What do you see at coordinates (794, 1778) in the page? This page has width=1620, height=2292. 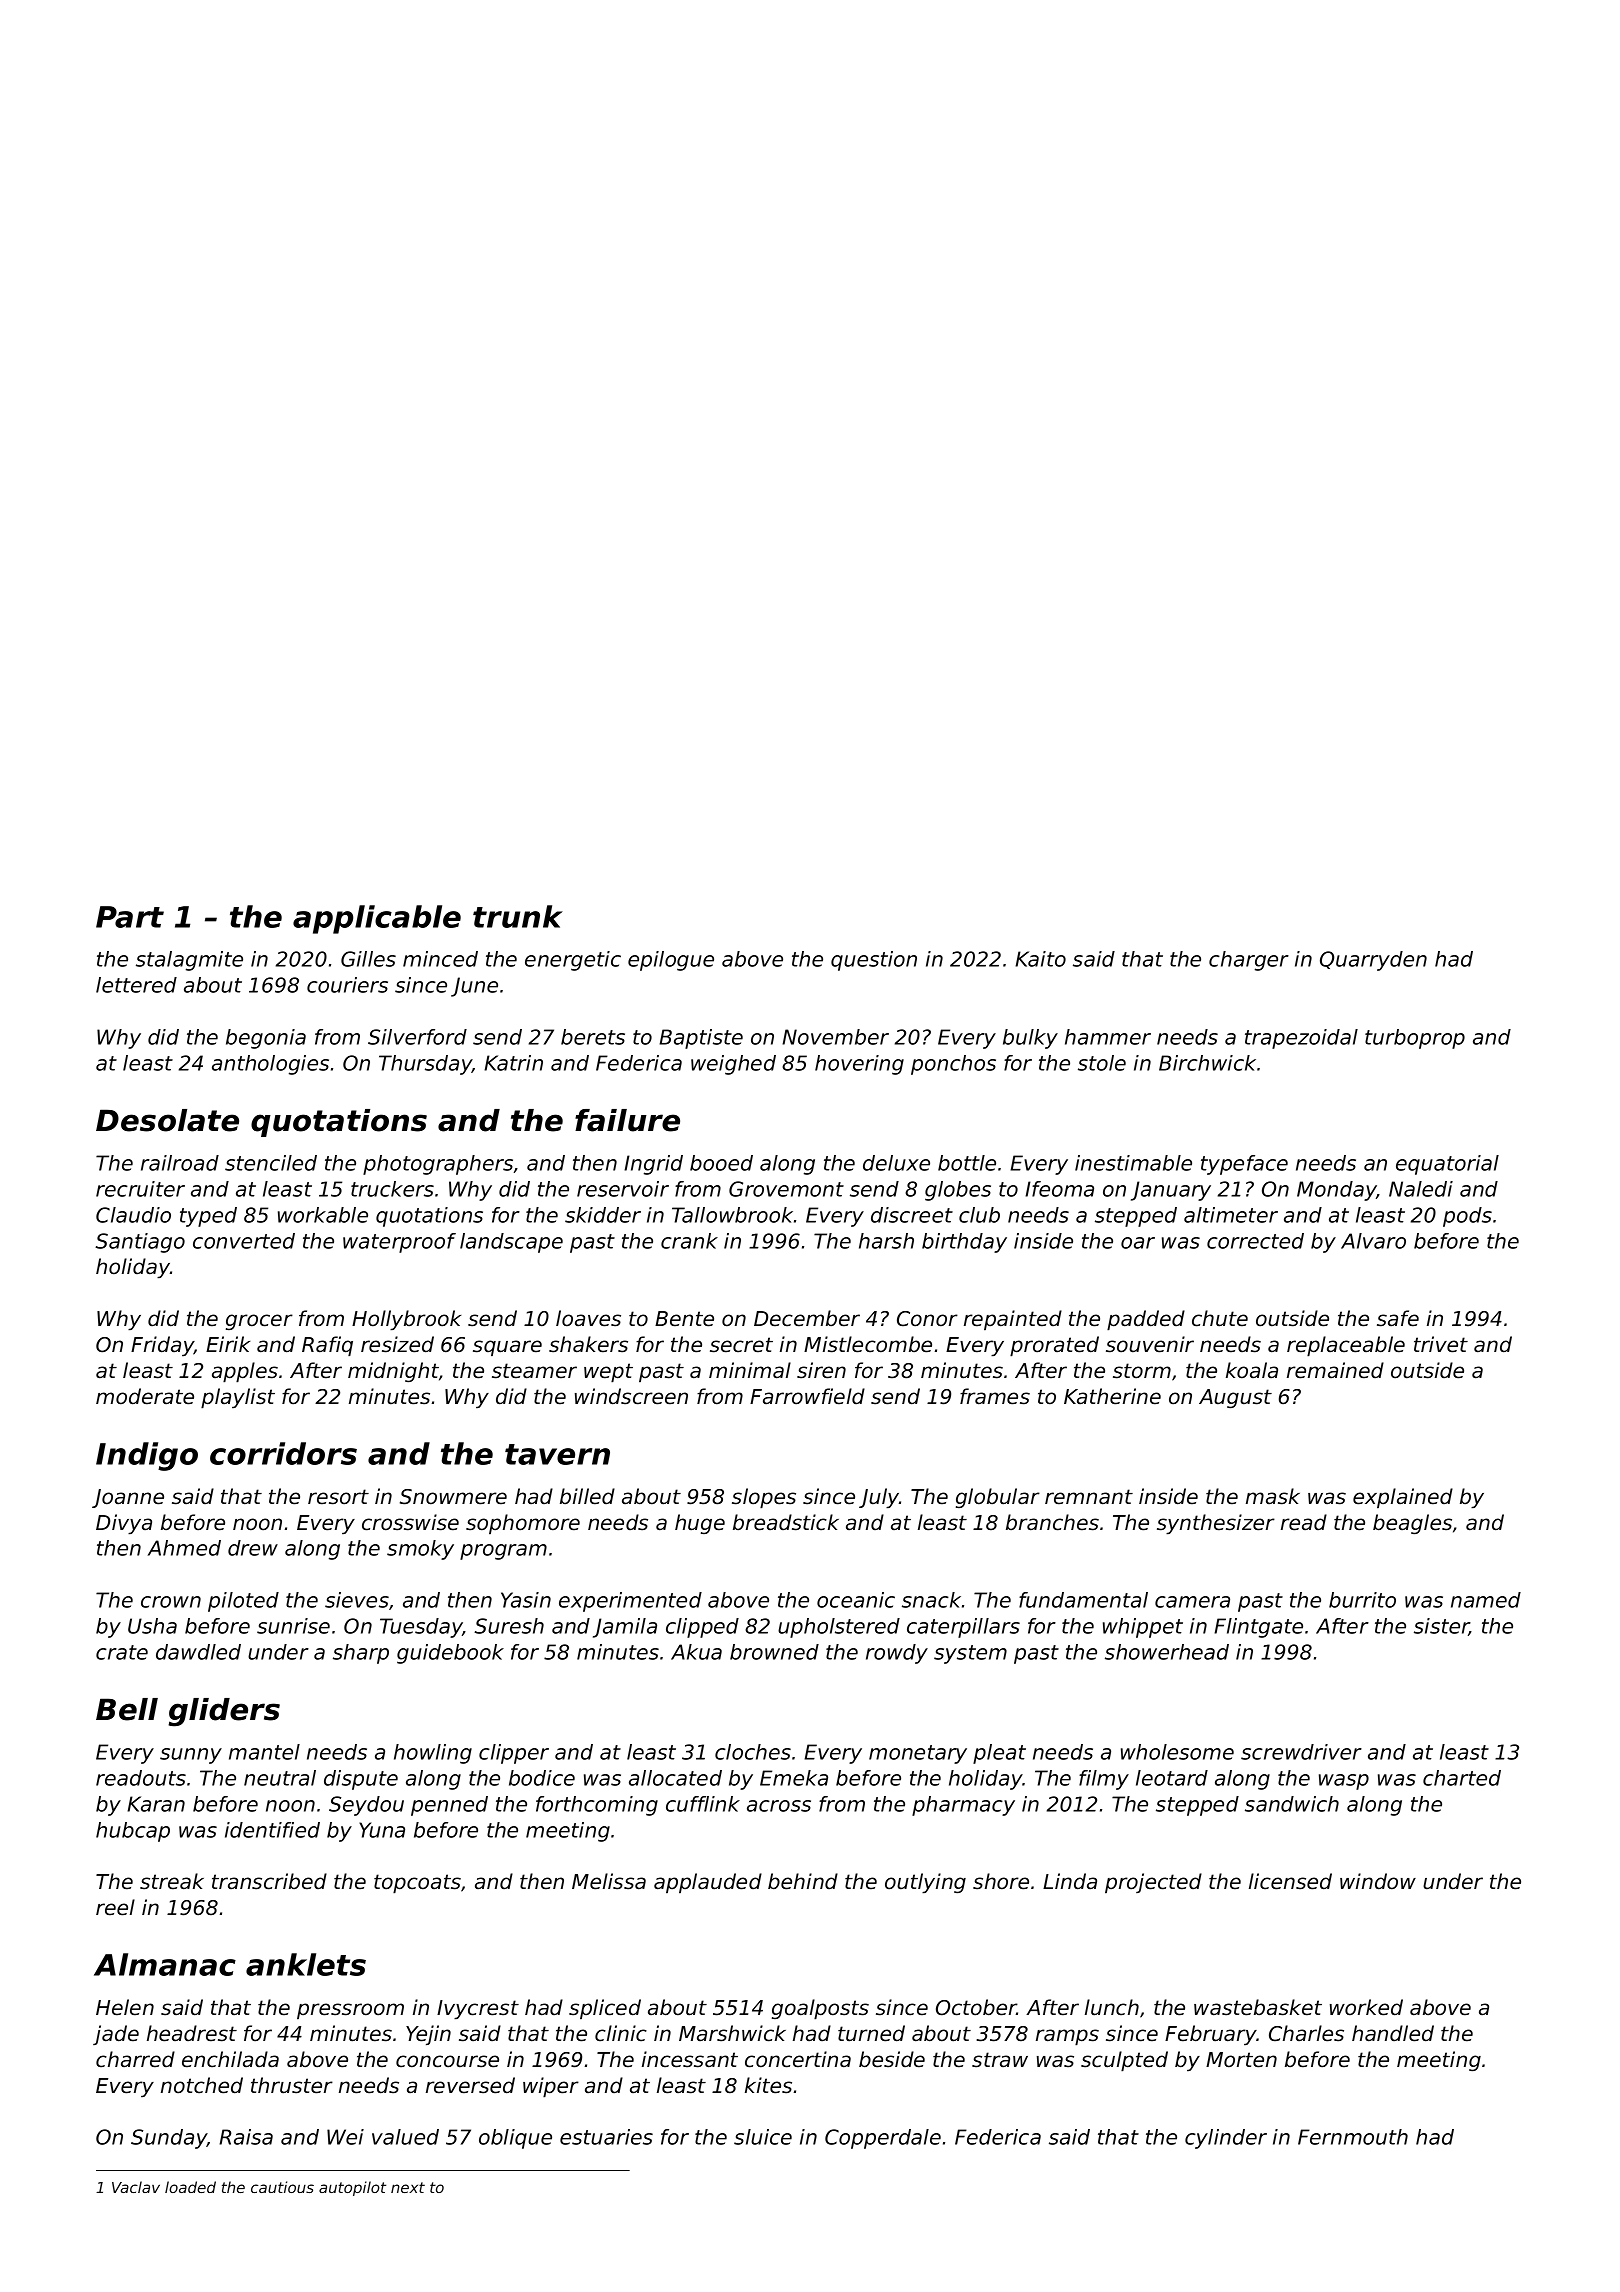 I see `Emeka` at bounding box center [794, 1778].
